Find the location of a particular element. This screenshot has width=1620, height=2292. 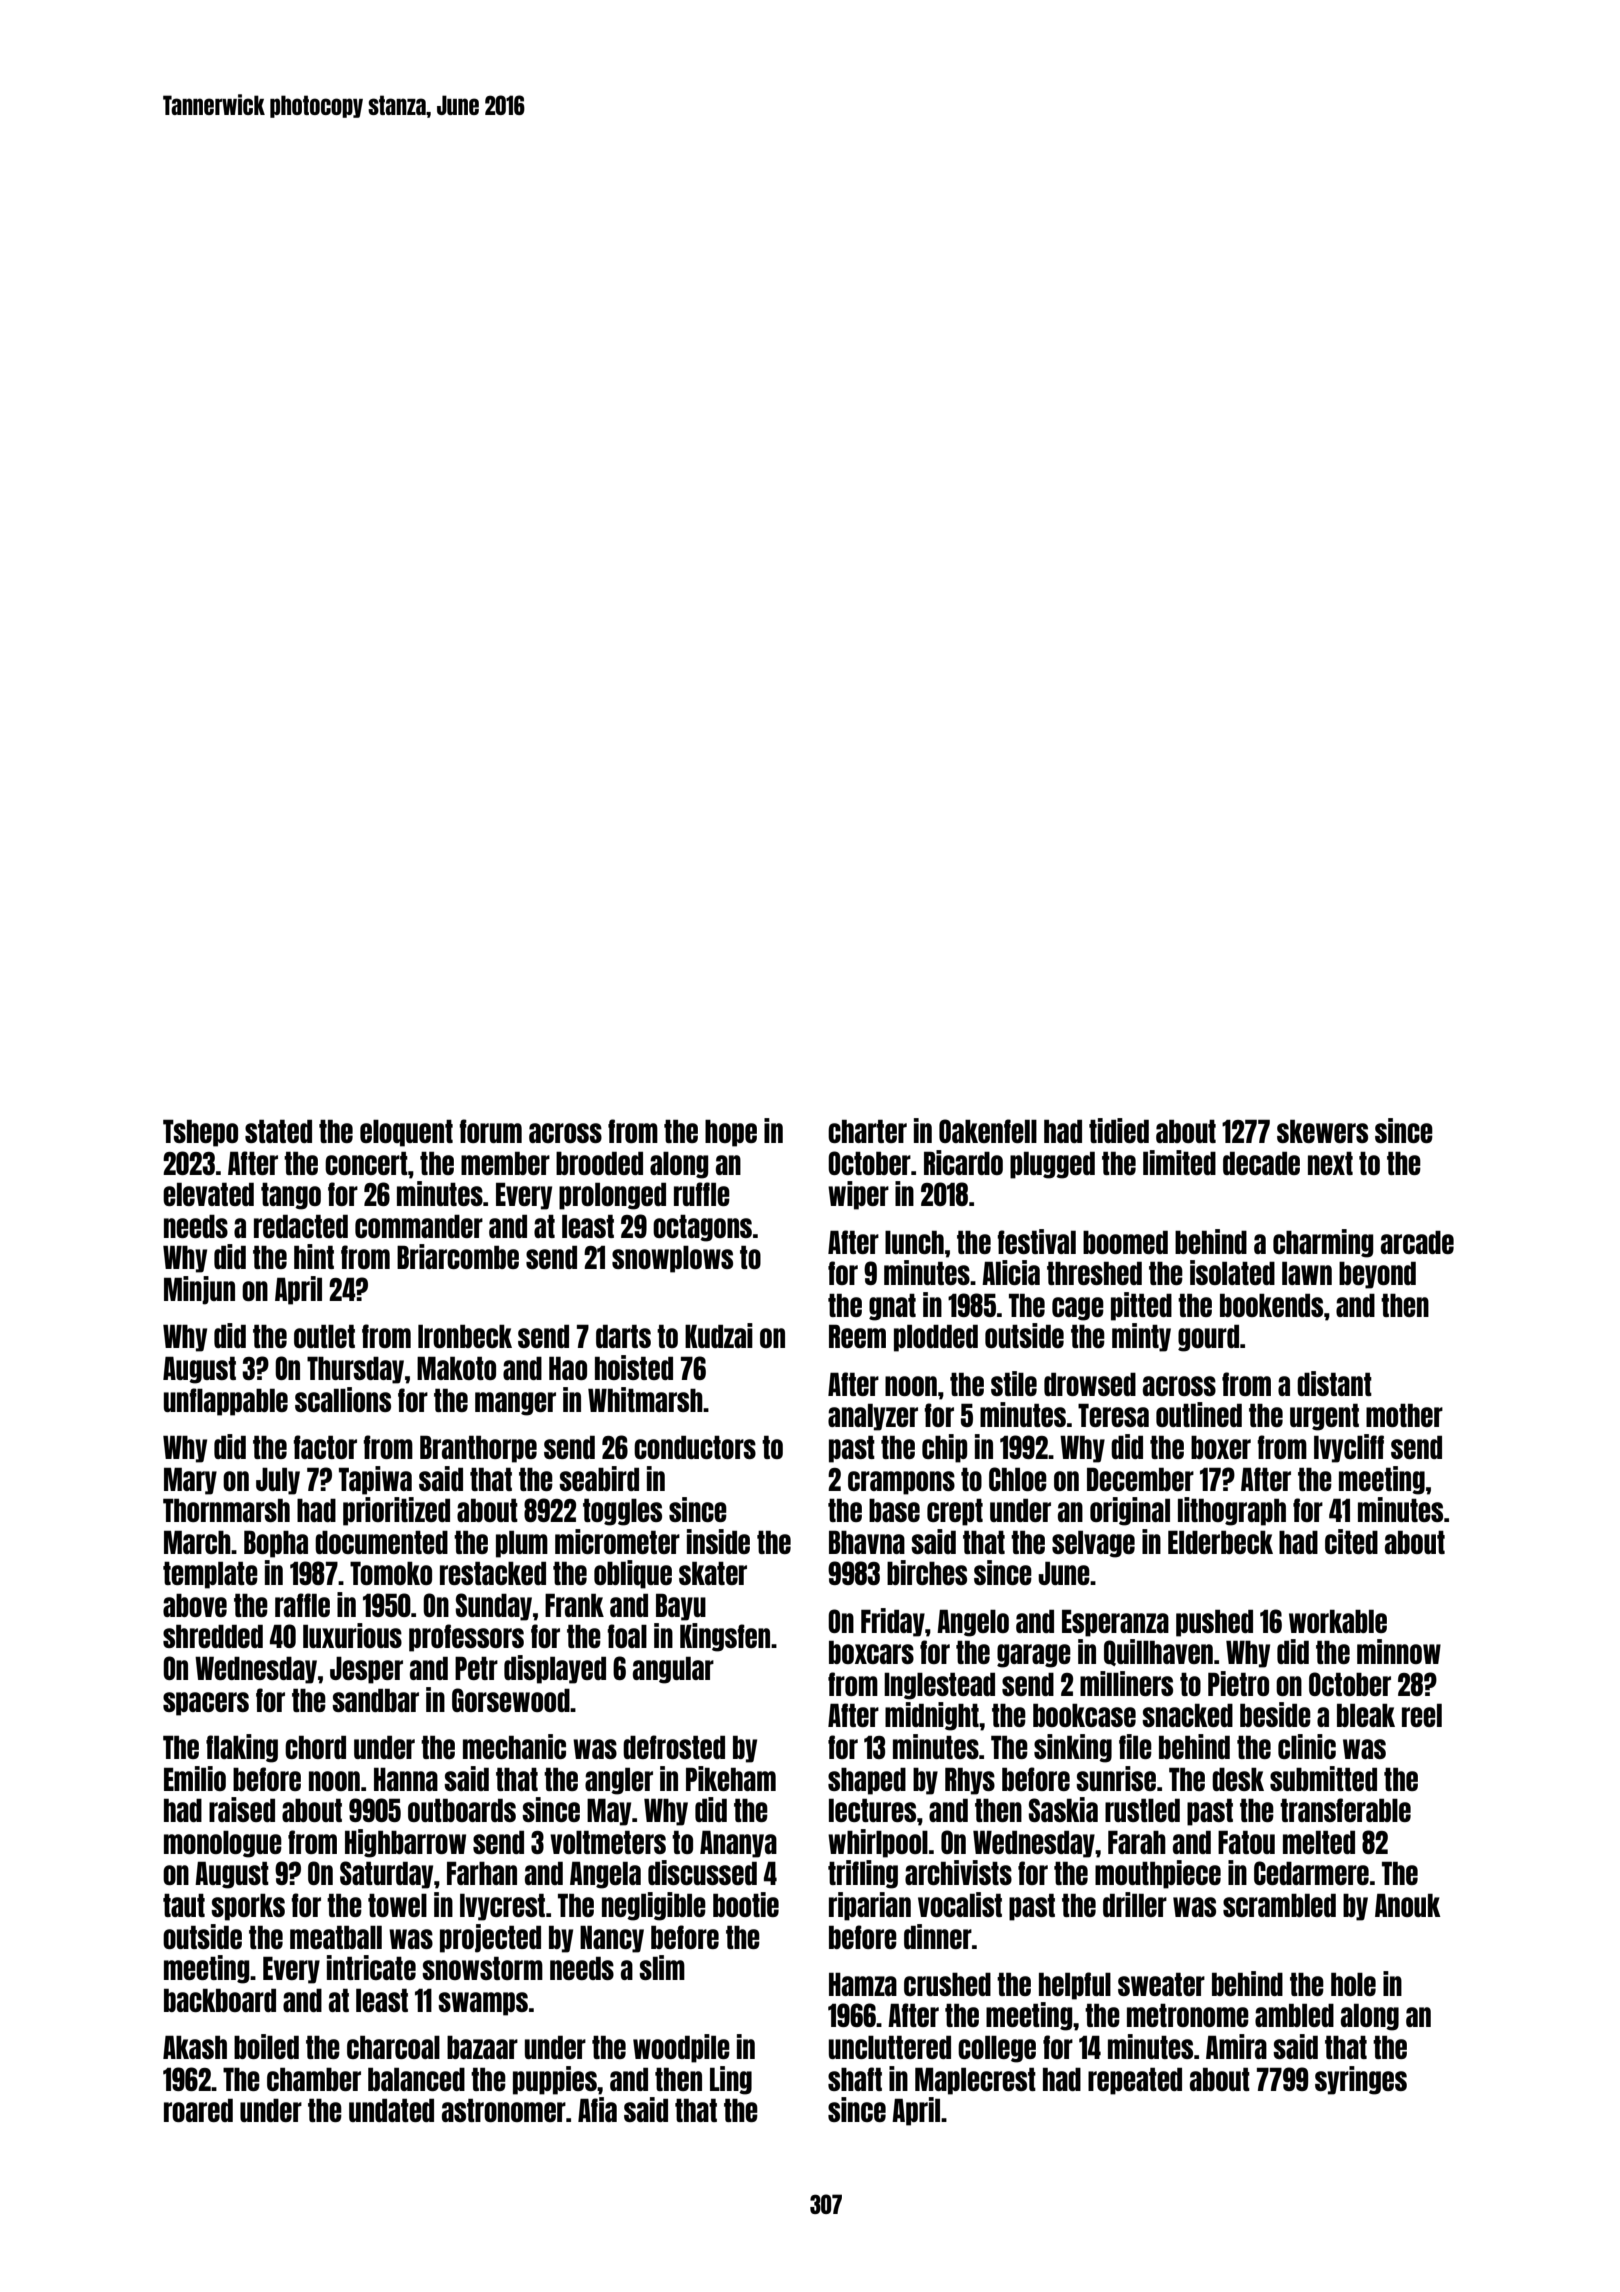

plodded is located at coordinates (936, 1338).
